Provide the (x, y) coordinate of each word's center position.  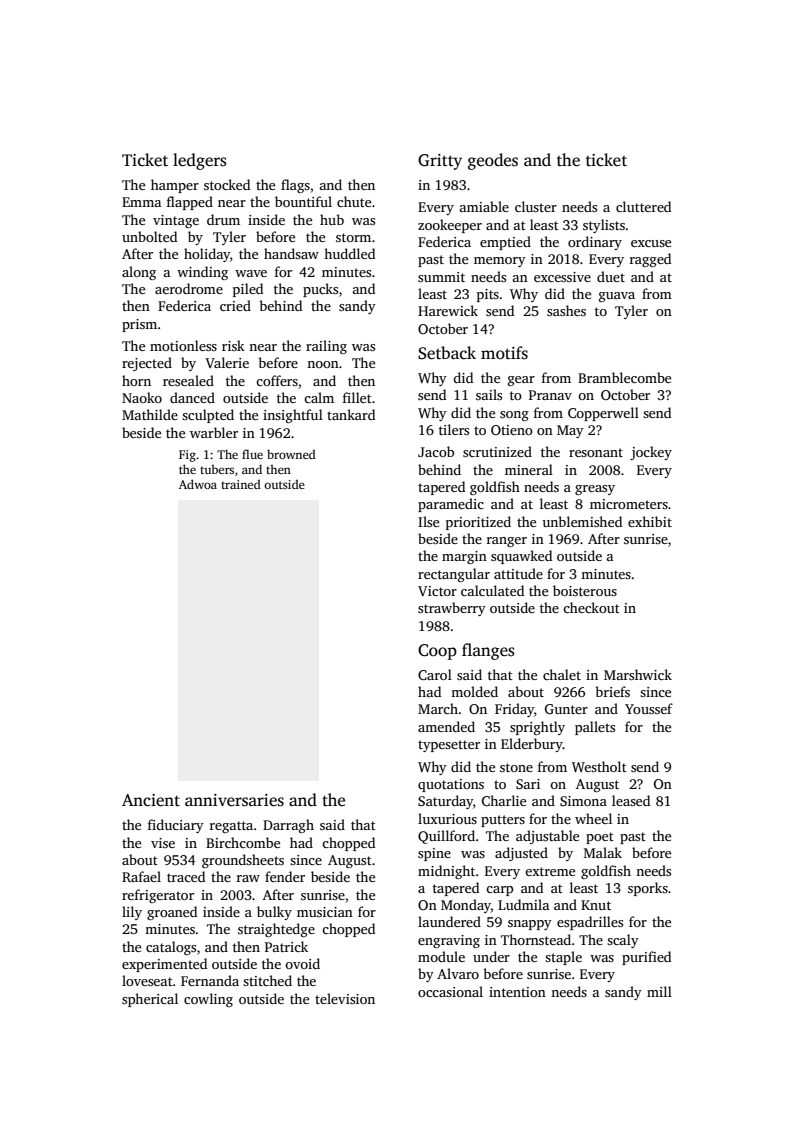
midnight (446, 872)
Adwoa (198, 484)
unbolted (149, 236)
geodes (493, 161)
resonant (596, 452)
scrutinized (497, 451)
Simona (583, 801)
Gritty (440, 162)
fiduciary (176, 826)
